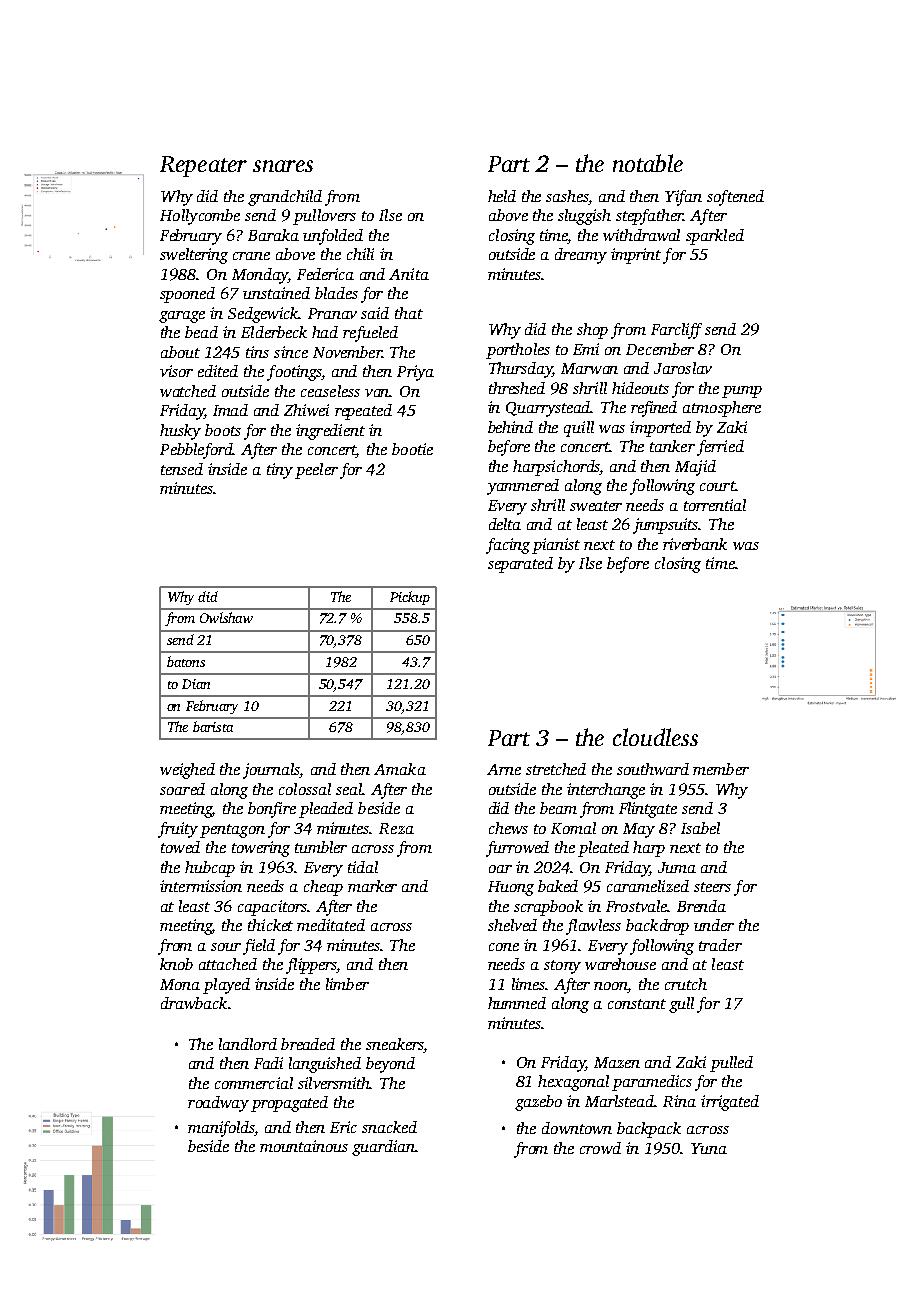 The width and height of the page is (924, 1311). What do you see at coordinates (194, 256) in the page?
I see `sweltering` at bounding box center [194, 256].
